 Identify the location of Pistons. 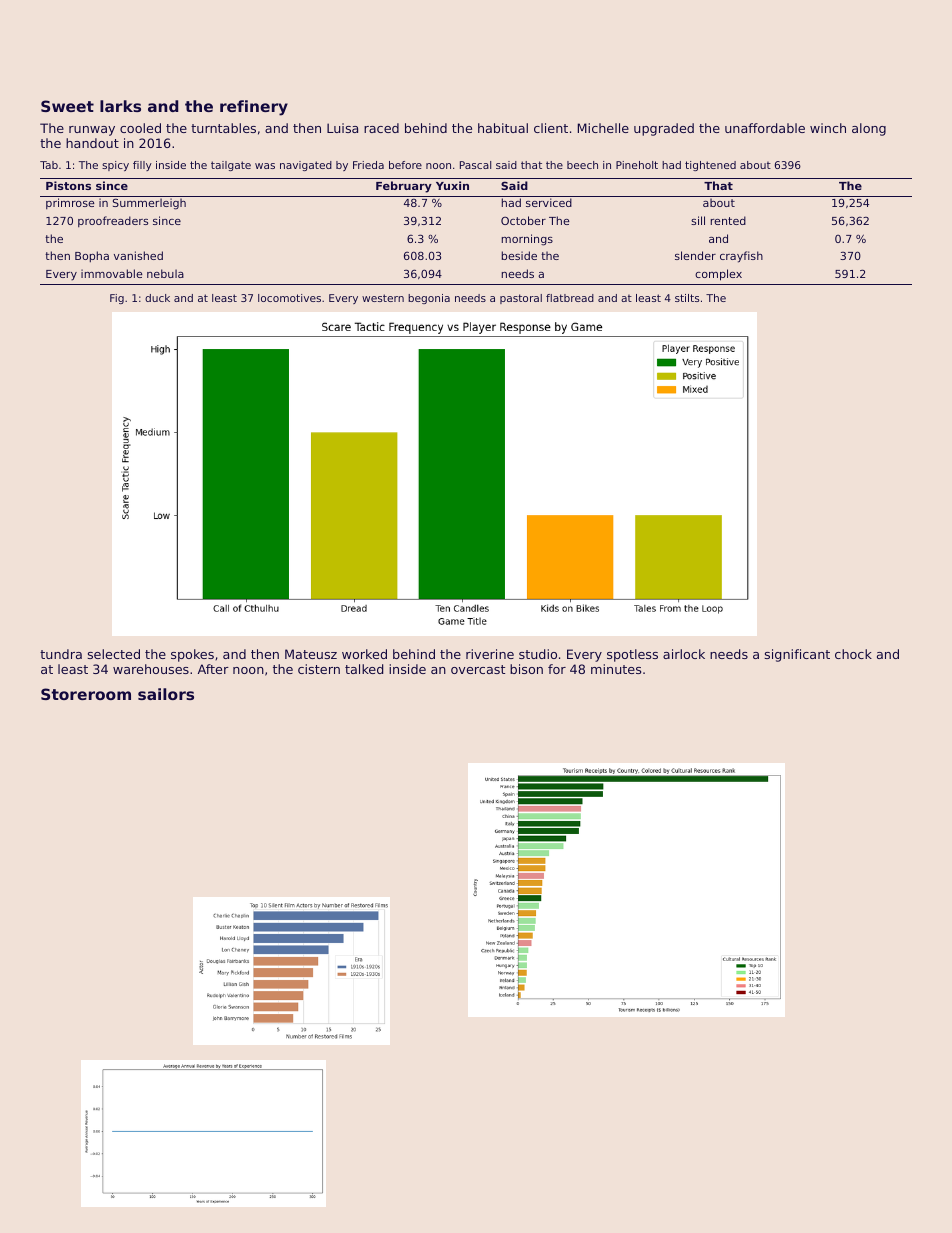
(68, 185).
